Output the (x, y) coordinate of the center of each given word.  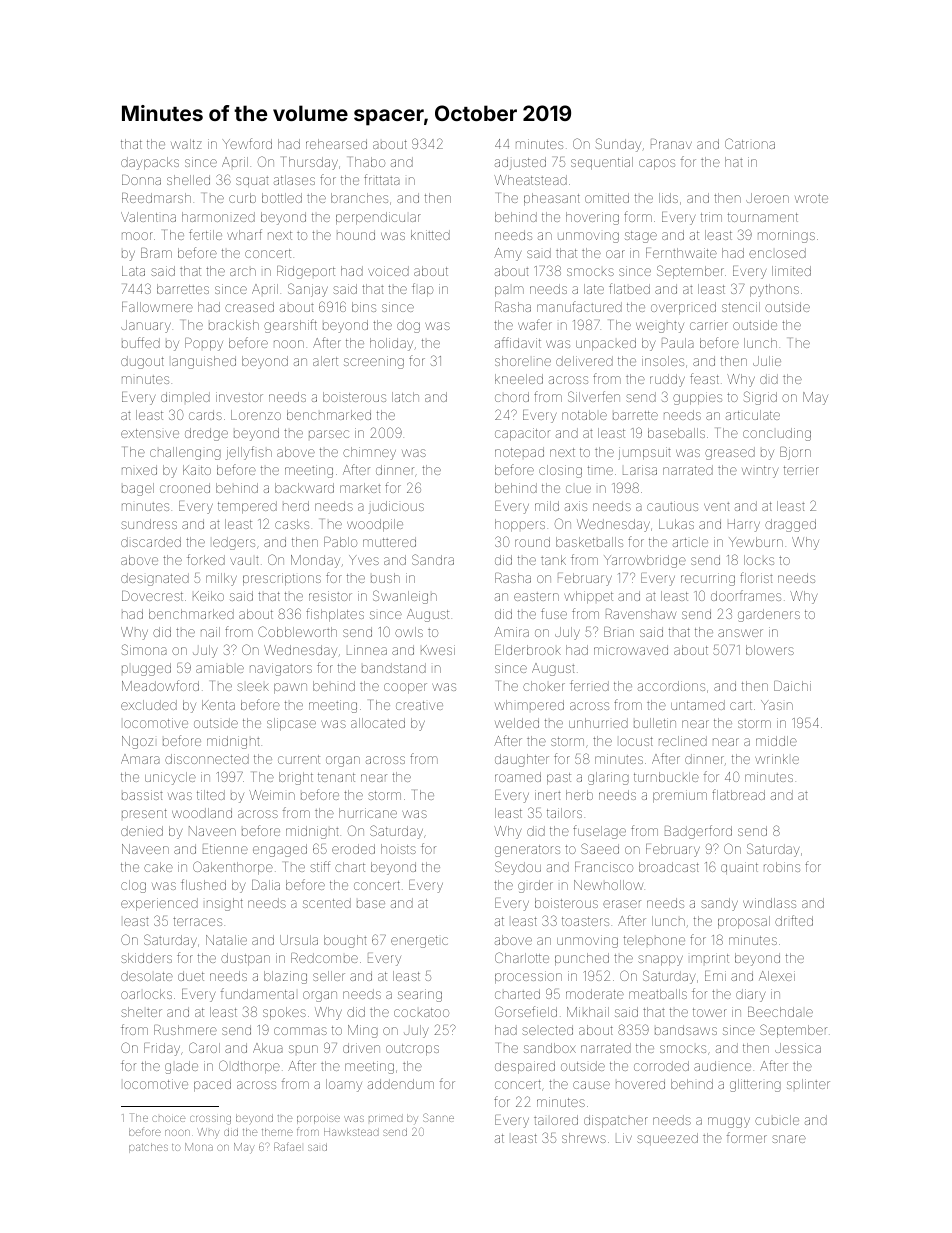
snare (789, 1139)
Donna (141, 180)
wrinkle (777, 759)
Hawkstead (351, 1132)
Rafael (287, 1146)
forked (206, 559)
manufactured (579, 306)
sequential (602, 163)
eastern (536, 596)
